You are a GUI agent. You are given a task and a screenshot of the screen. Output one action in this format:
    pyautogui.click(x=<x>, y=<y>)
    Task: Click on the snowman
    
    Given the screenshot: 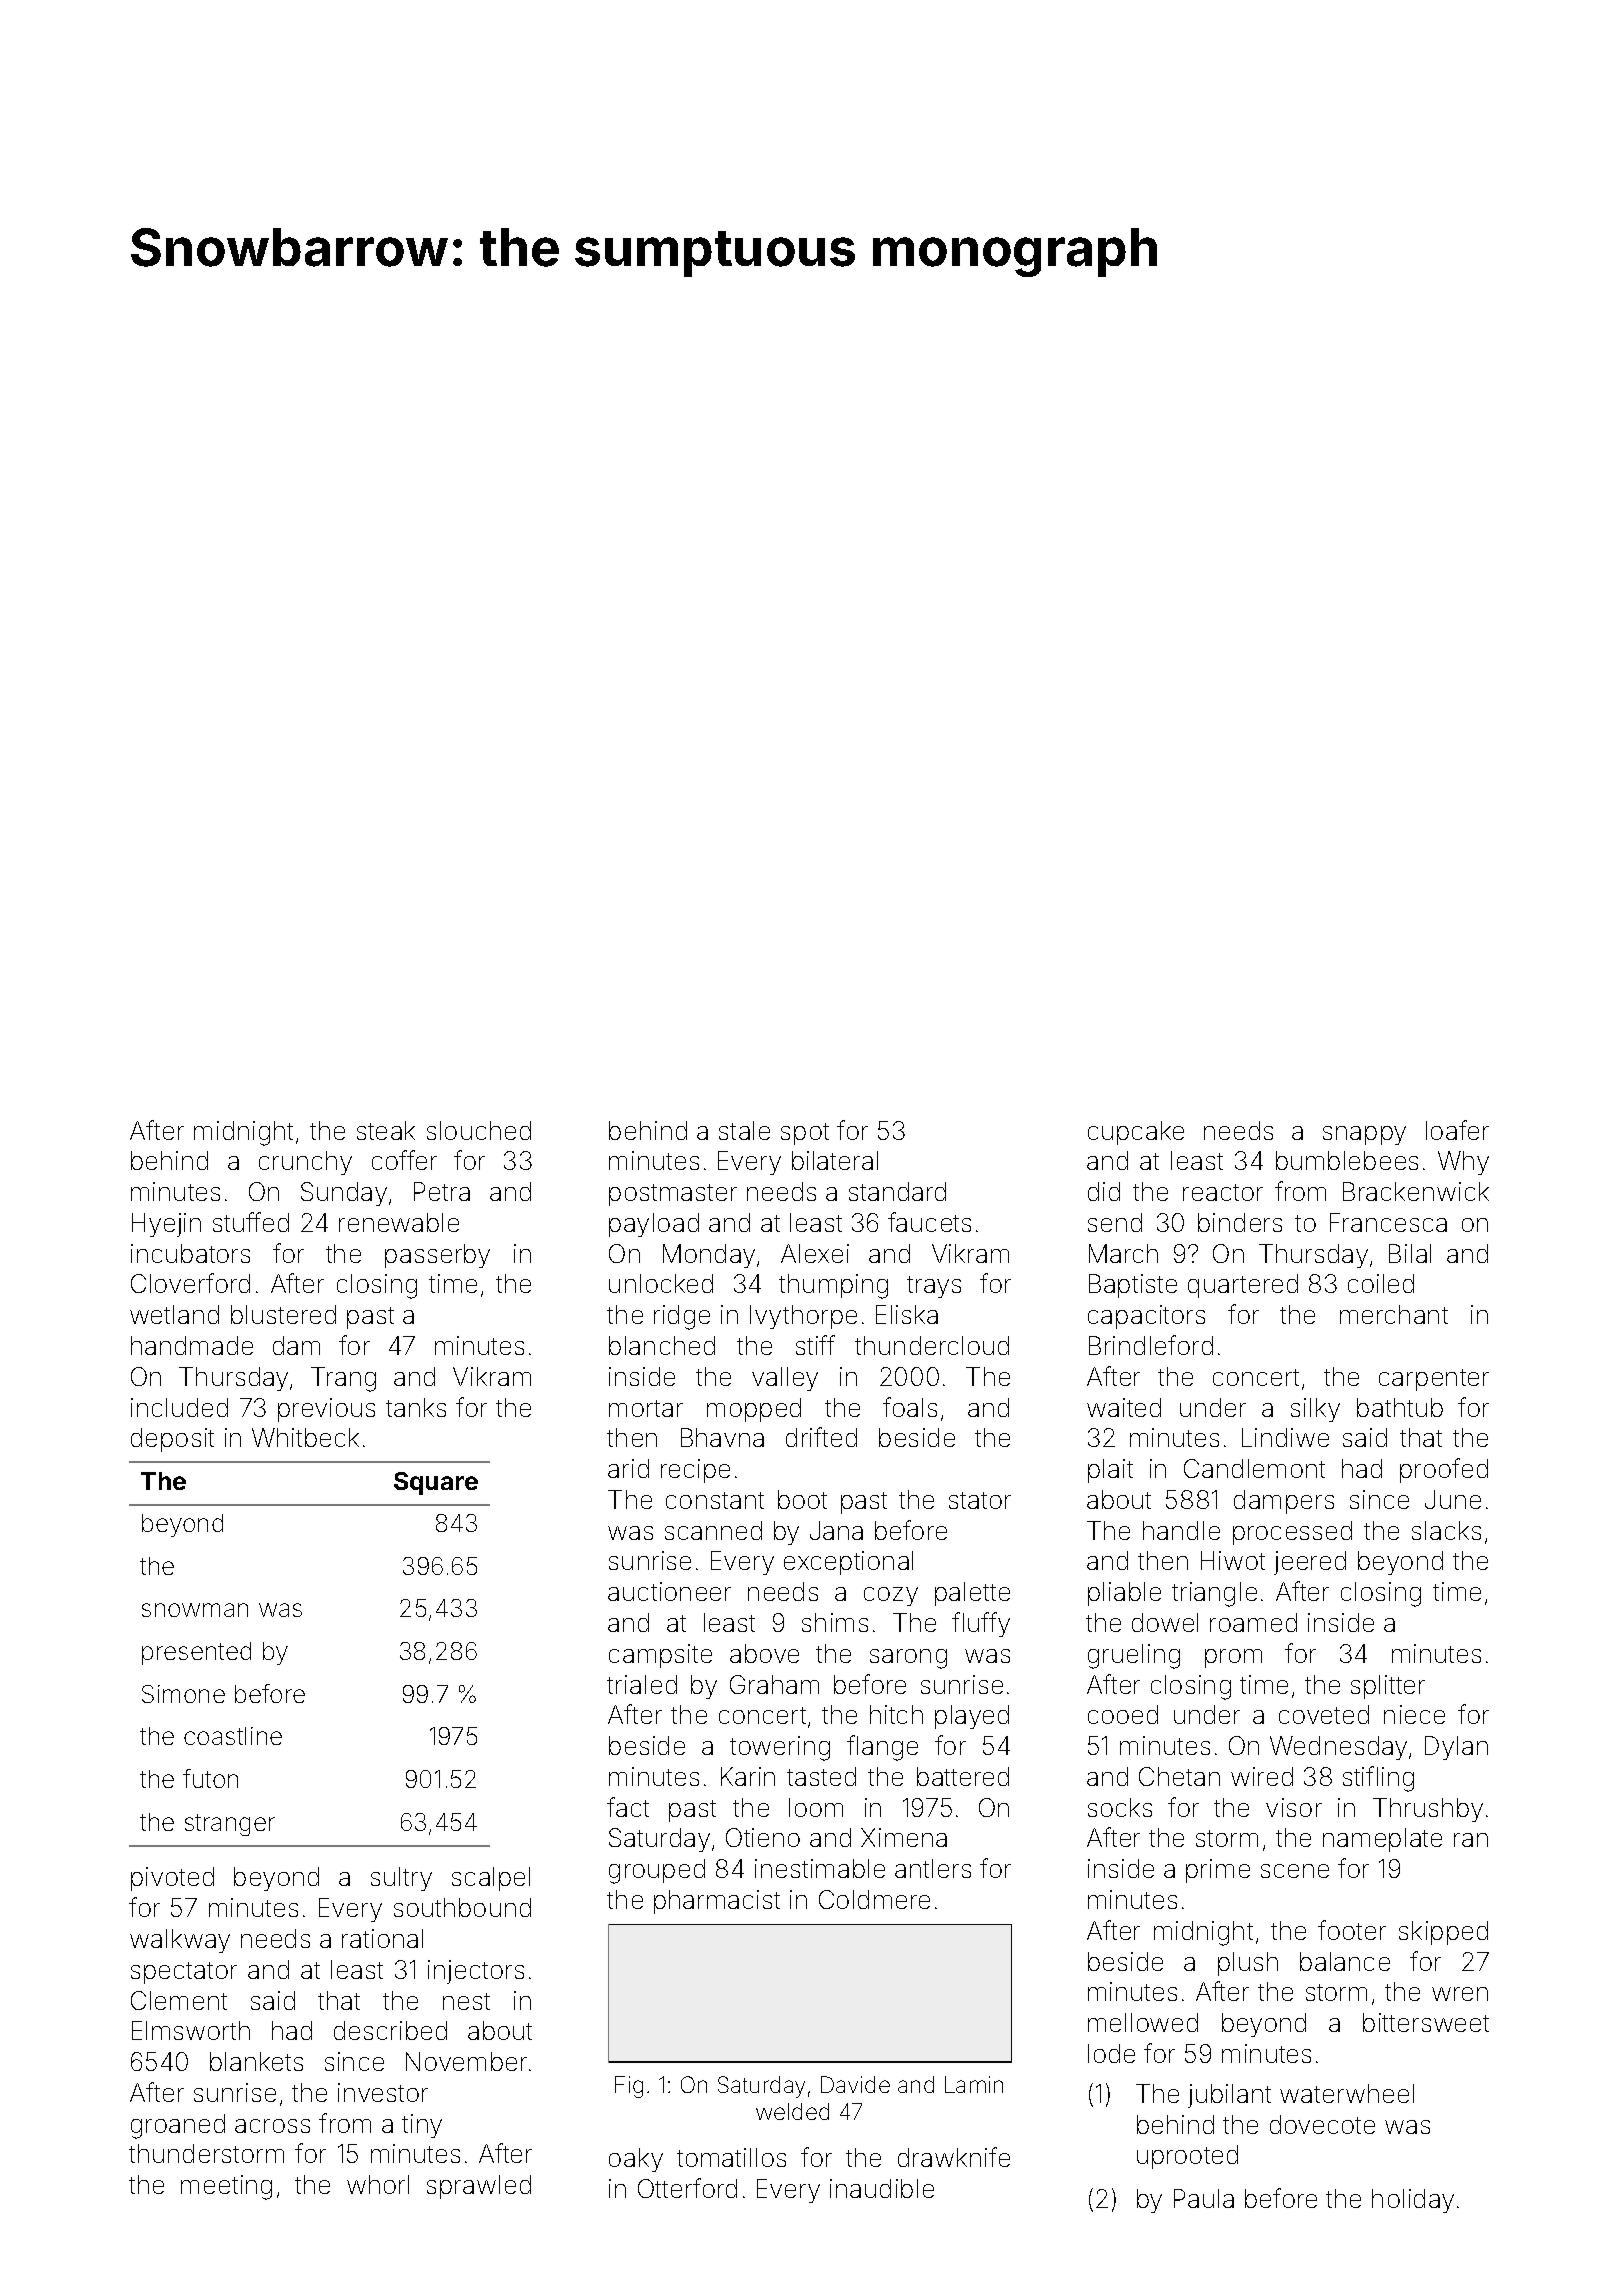 What is the action you would take?
    pyautogui.click(x=195, y=1610)
